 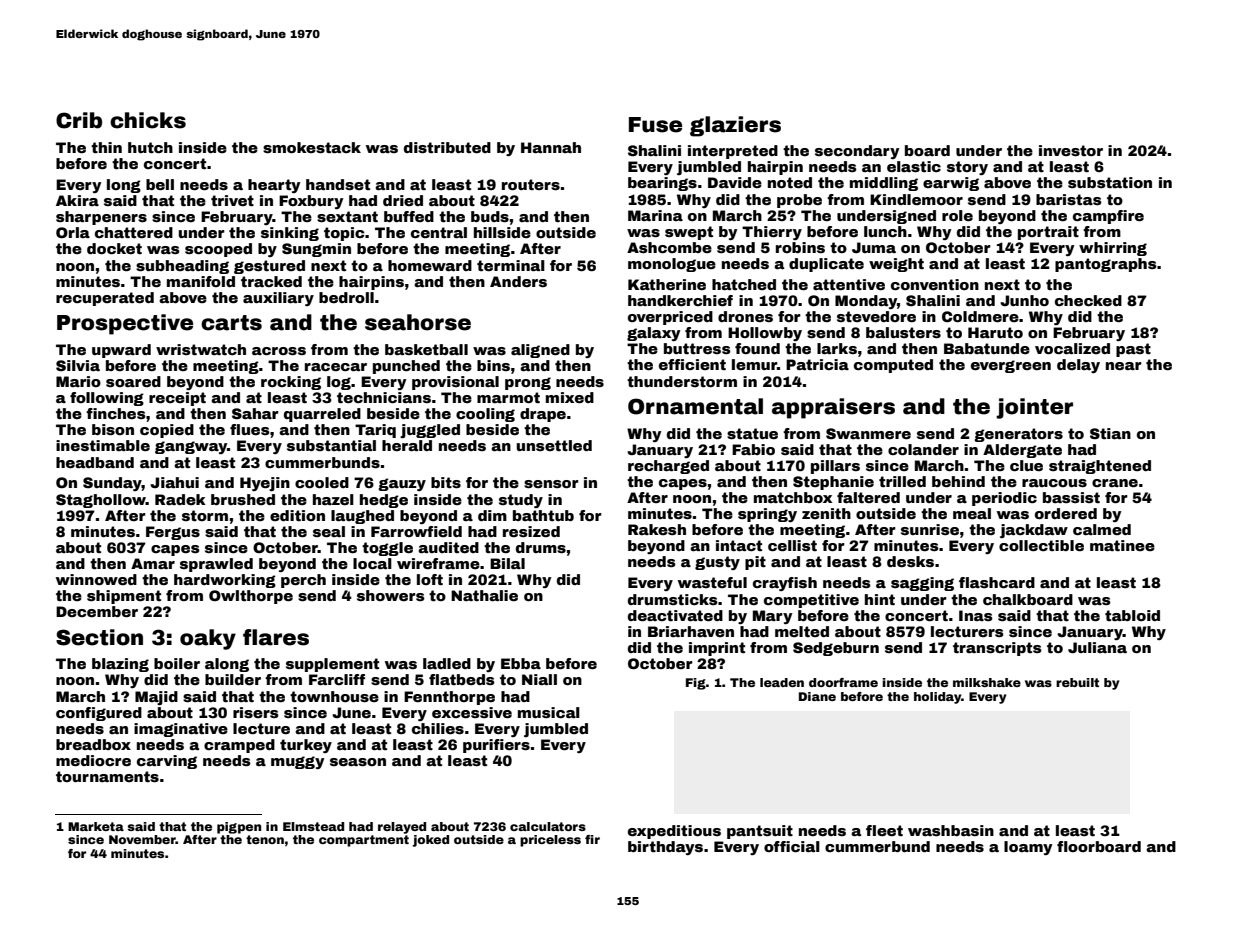 What do you see at coordinates (1097, 647) in the screenshot?
I see `Juliana` at bounding box center [1097, 647].
